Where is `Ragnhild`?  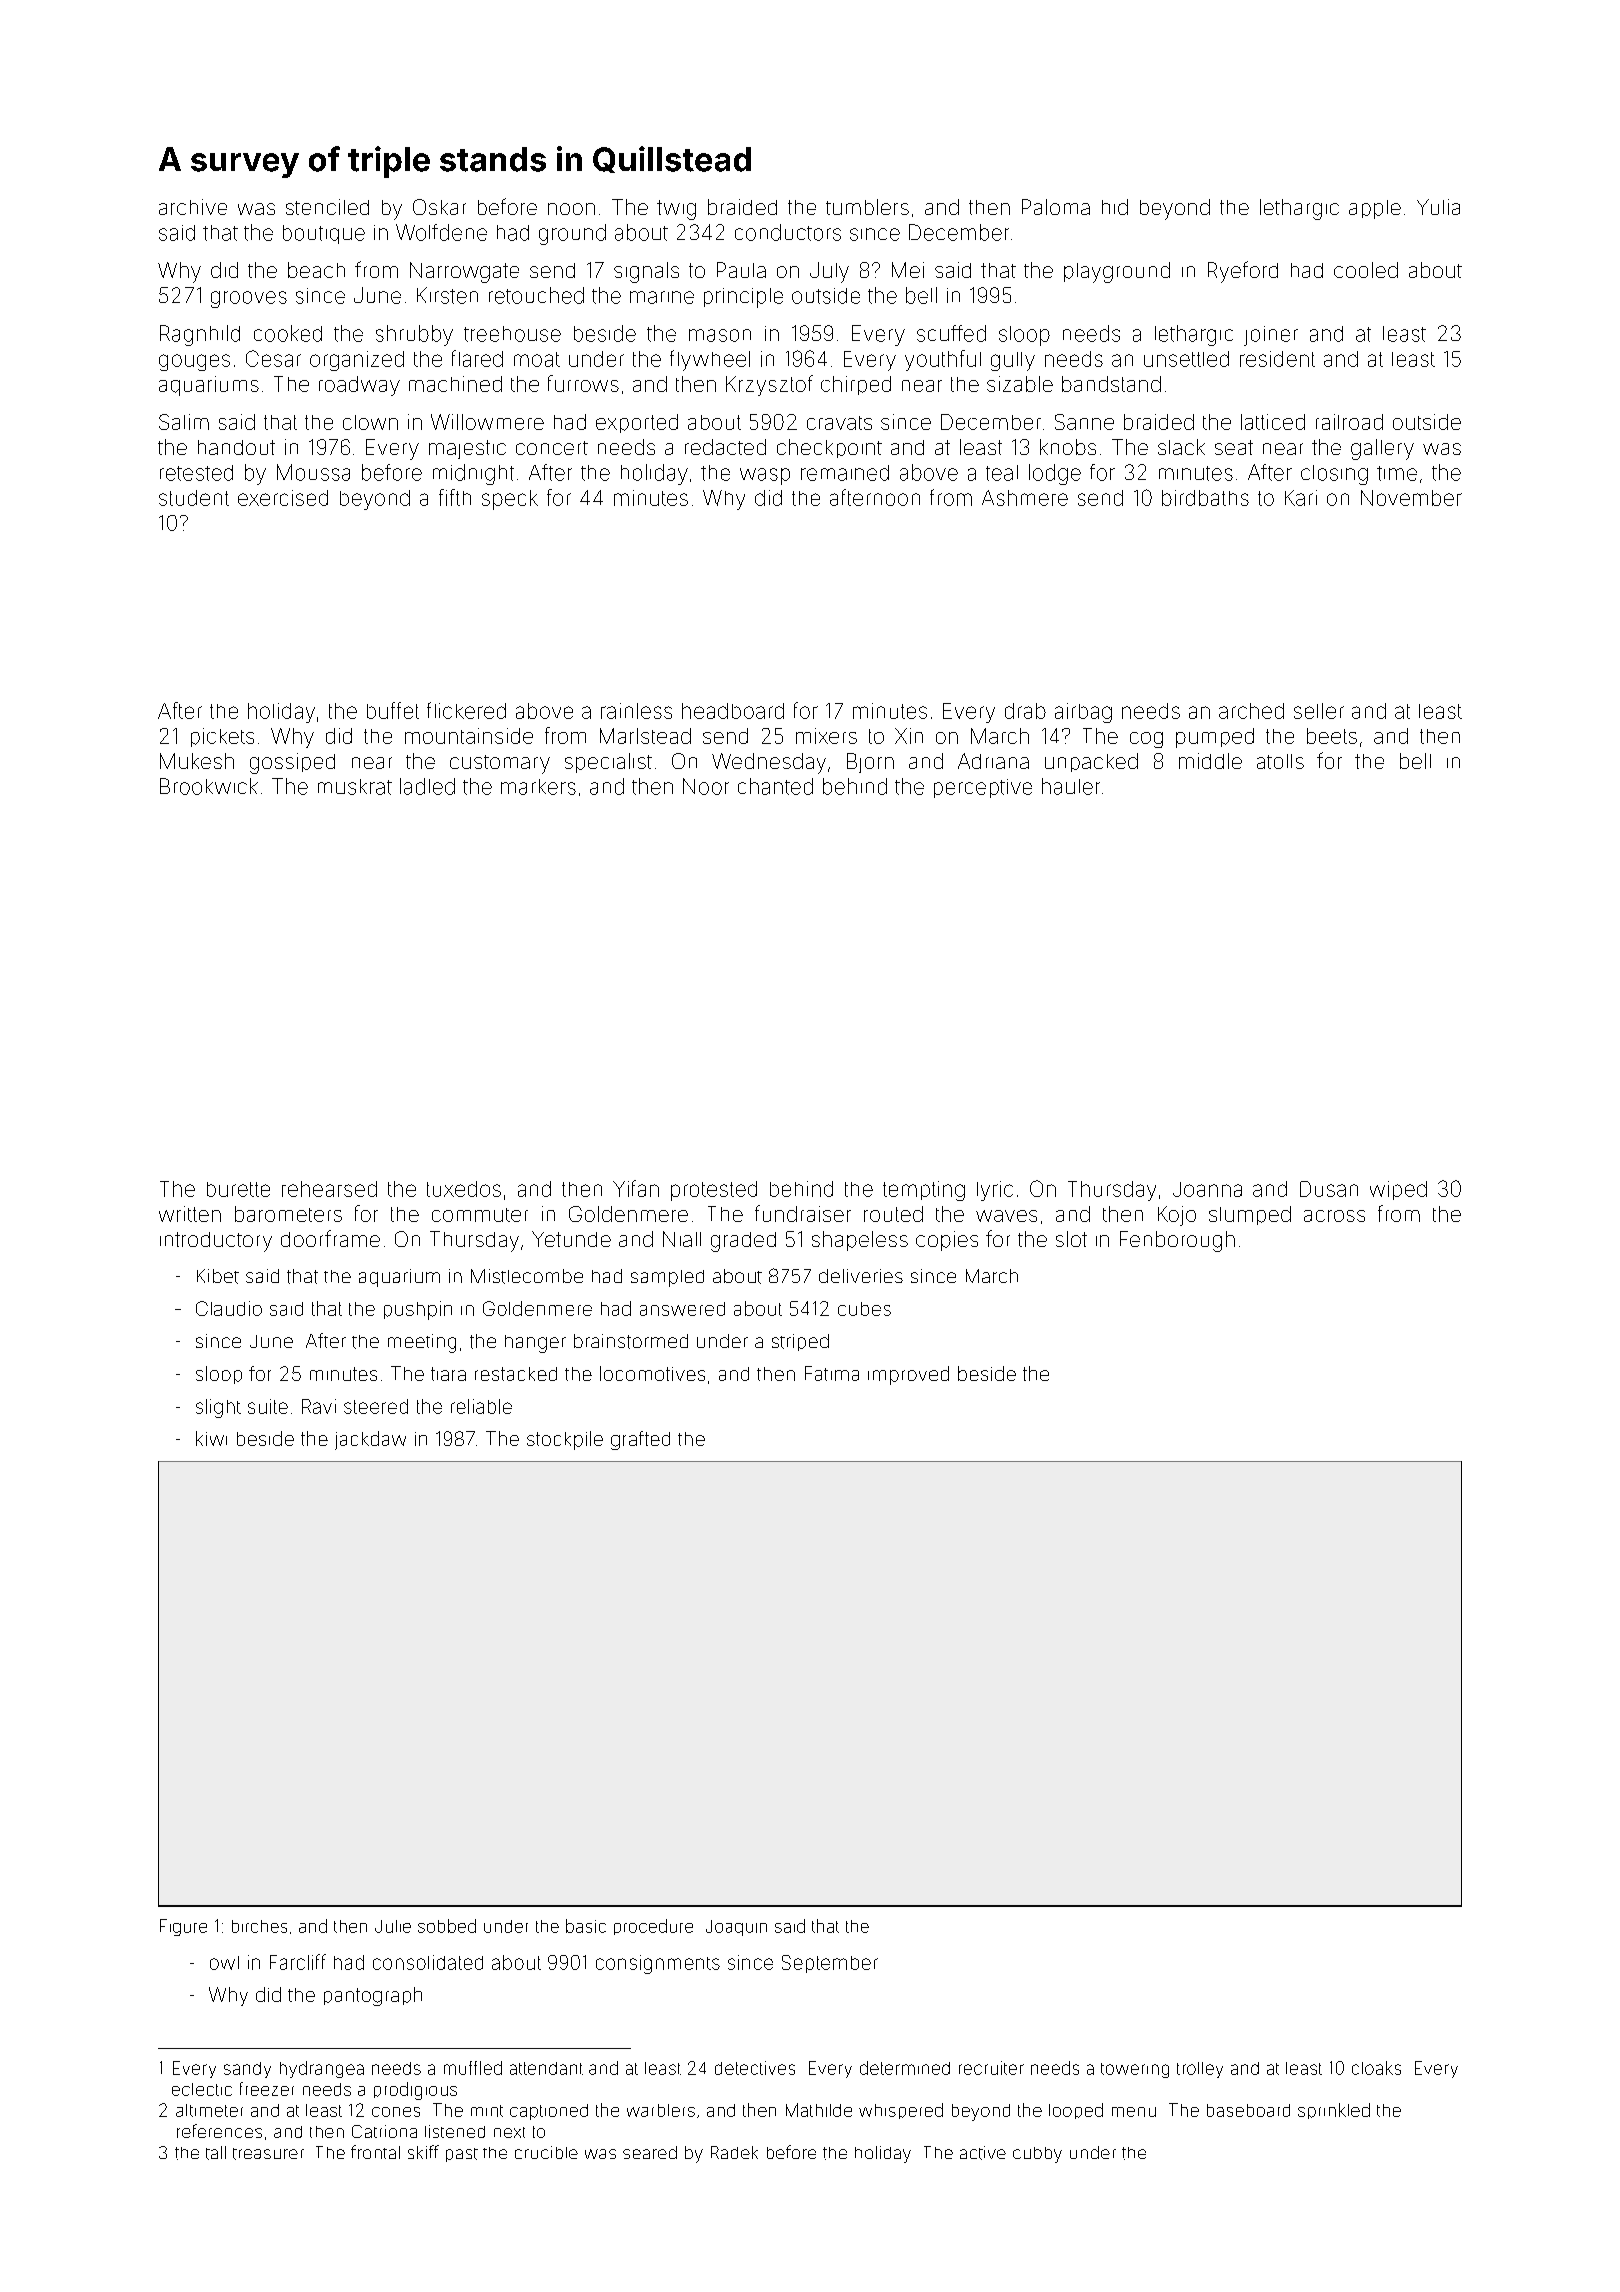 Ragnhild is located at coordinates (200, 335).
